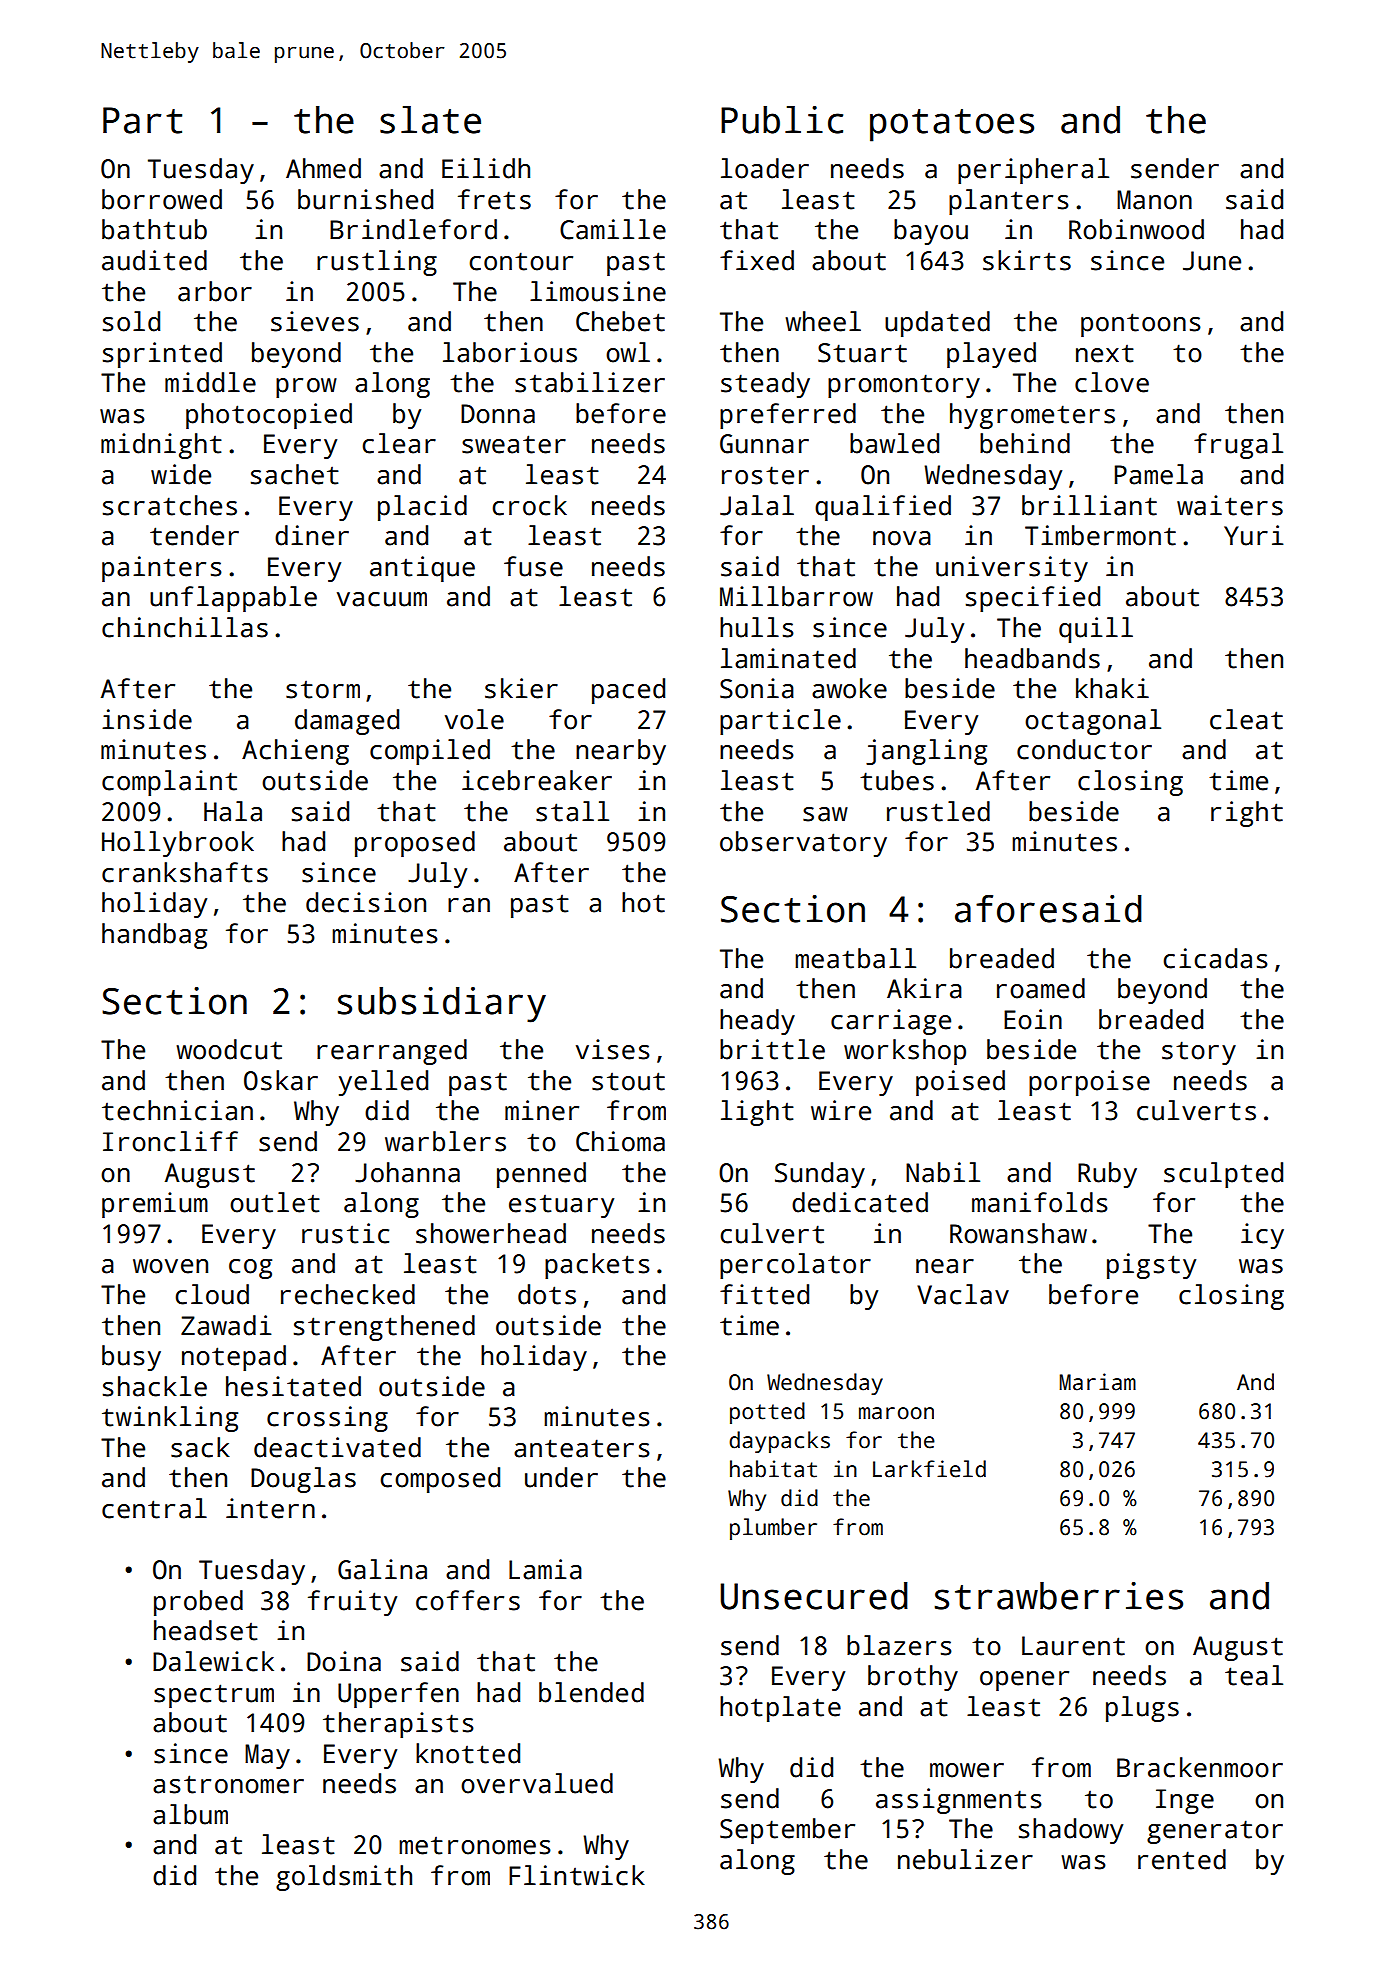 The image size is (1386, 1969). I want to click on anteaters, so click(582, 1448).
